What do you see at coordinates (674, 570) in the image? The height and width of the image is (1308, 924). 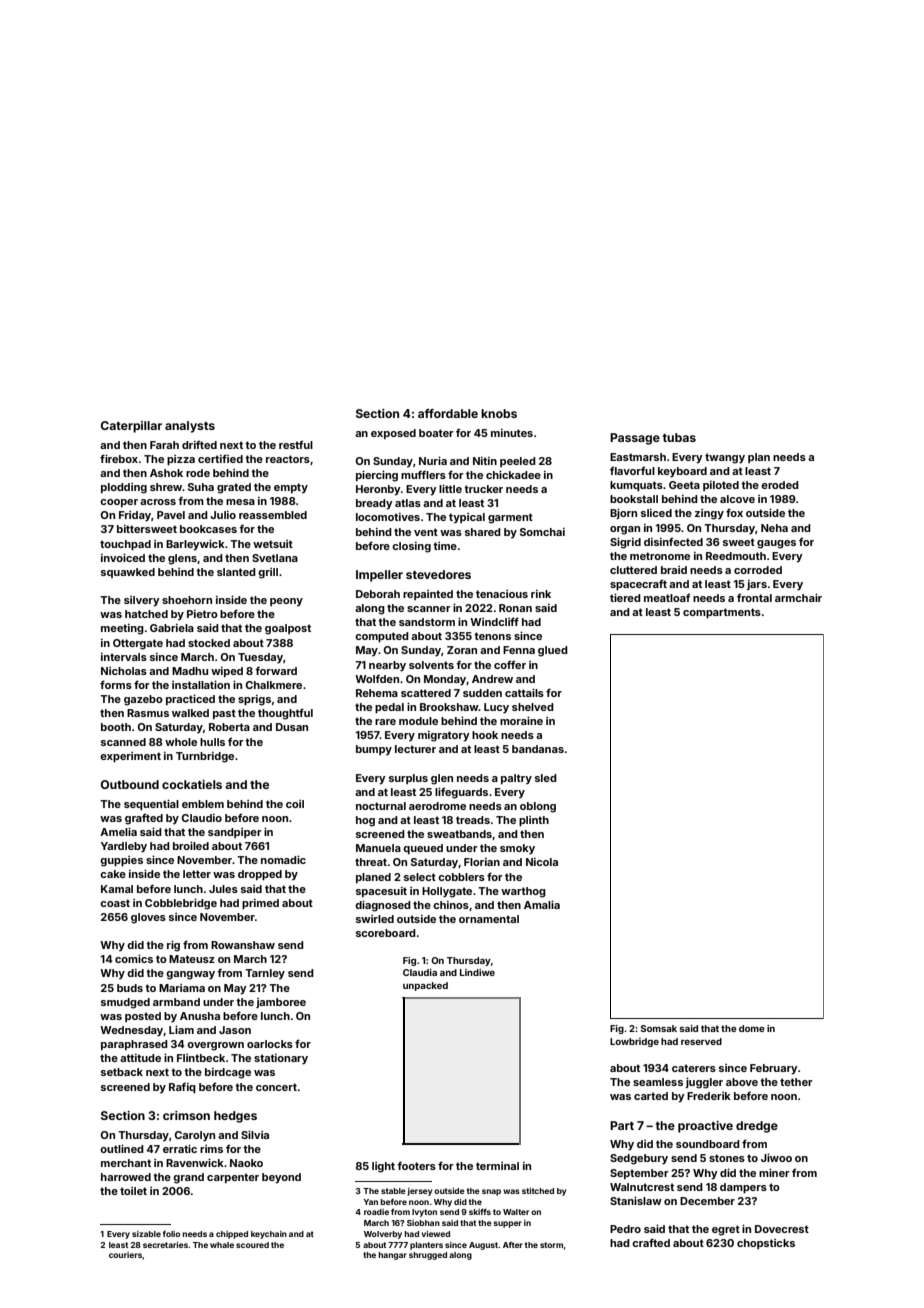 I see `braid` at bounding box center [674, 570].
